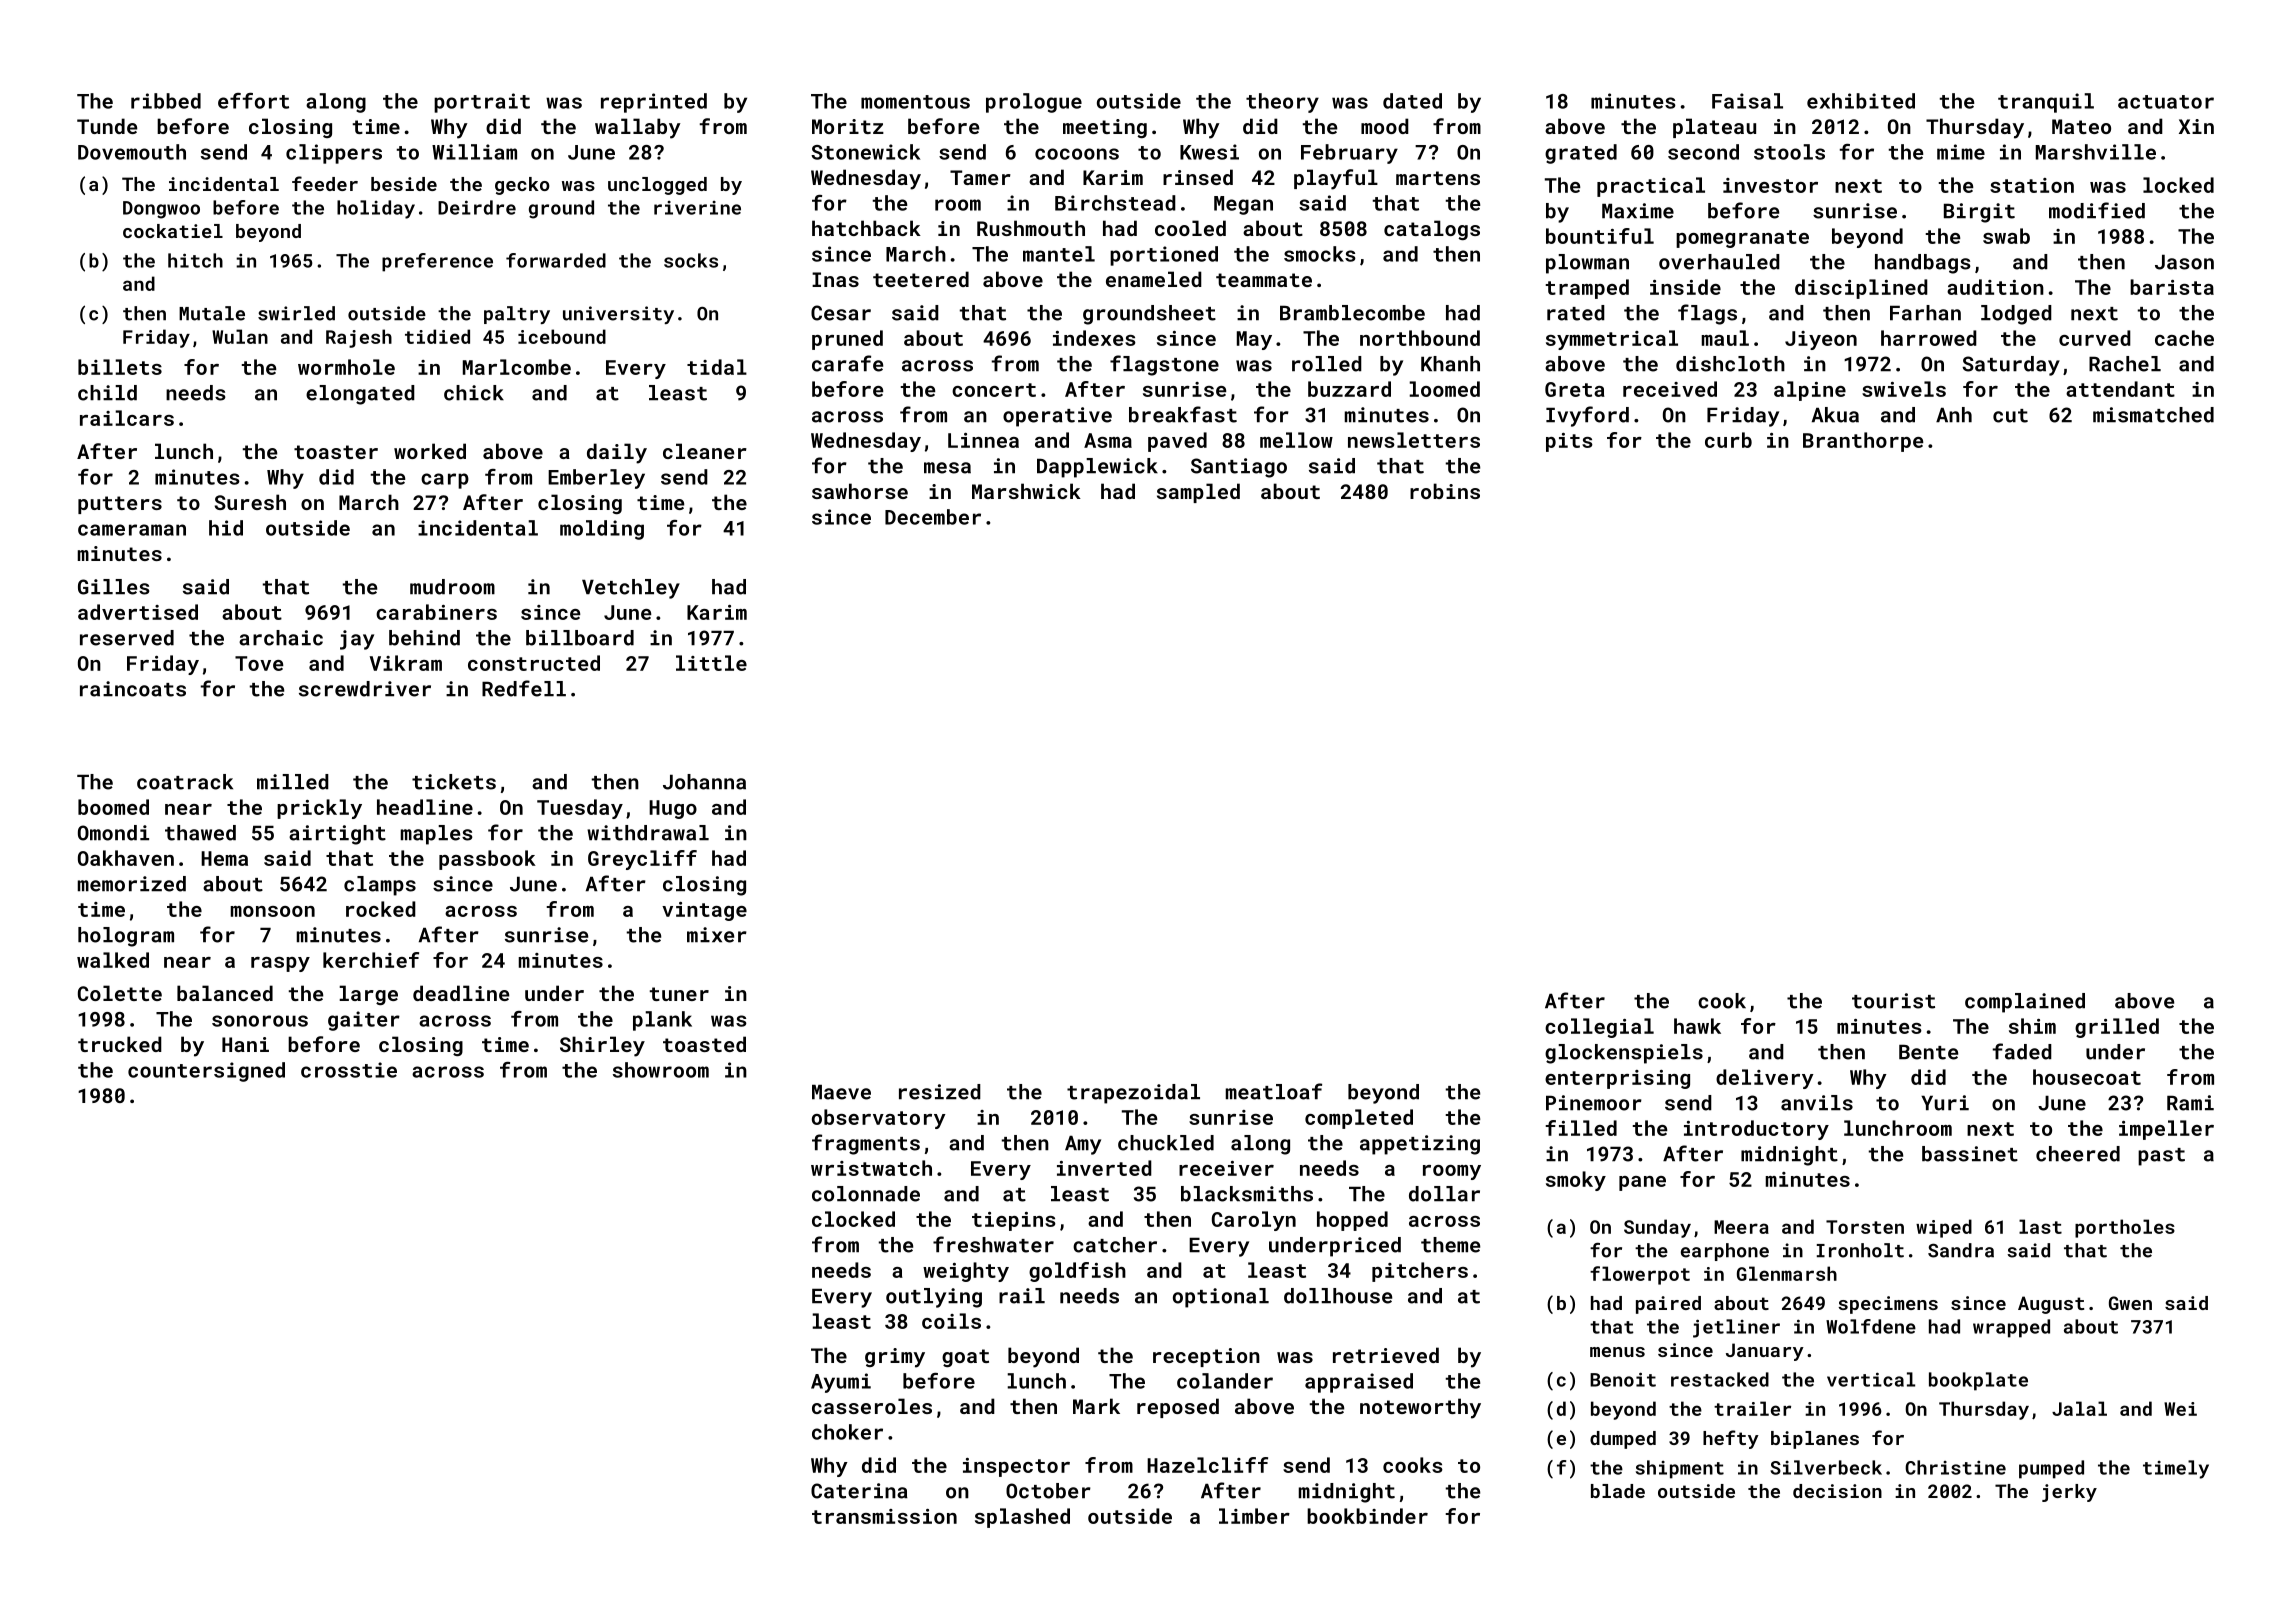  Describe the element at coordinates (1386, 1355) in the image. I see `retrieved` at that location.
